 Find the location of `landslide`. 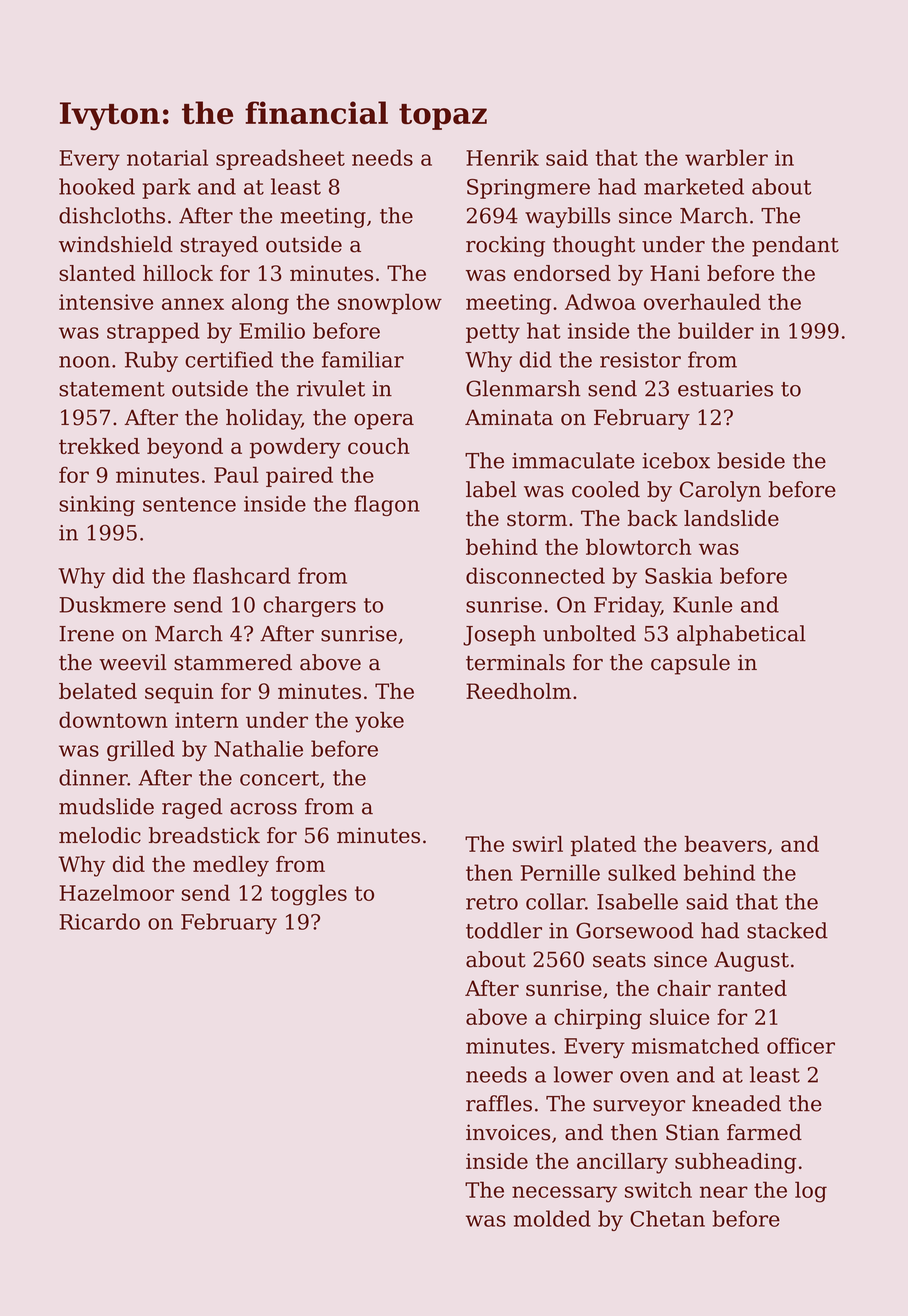

landslide is located at coordinates (731, 518).
